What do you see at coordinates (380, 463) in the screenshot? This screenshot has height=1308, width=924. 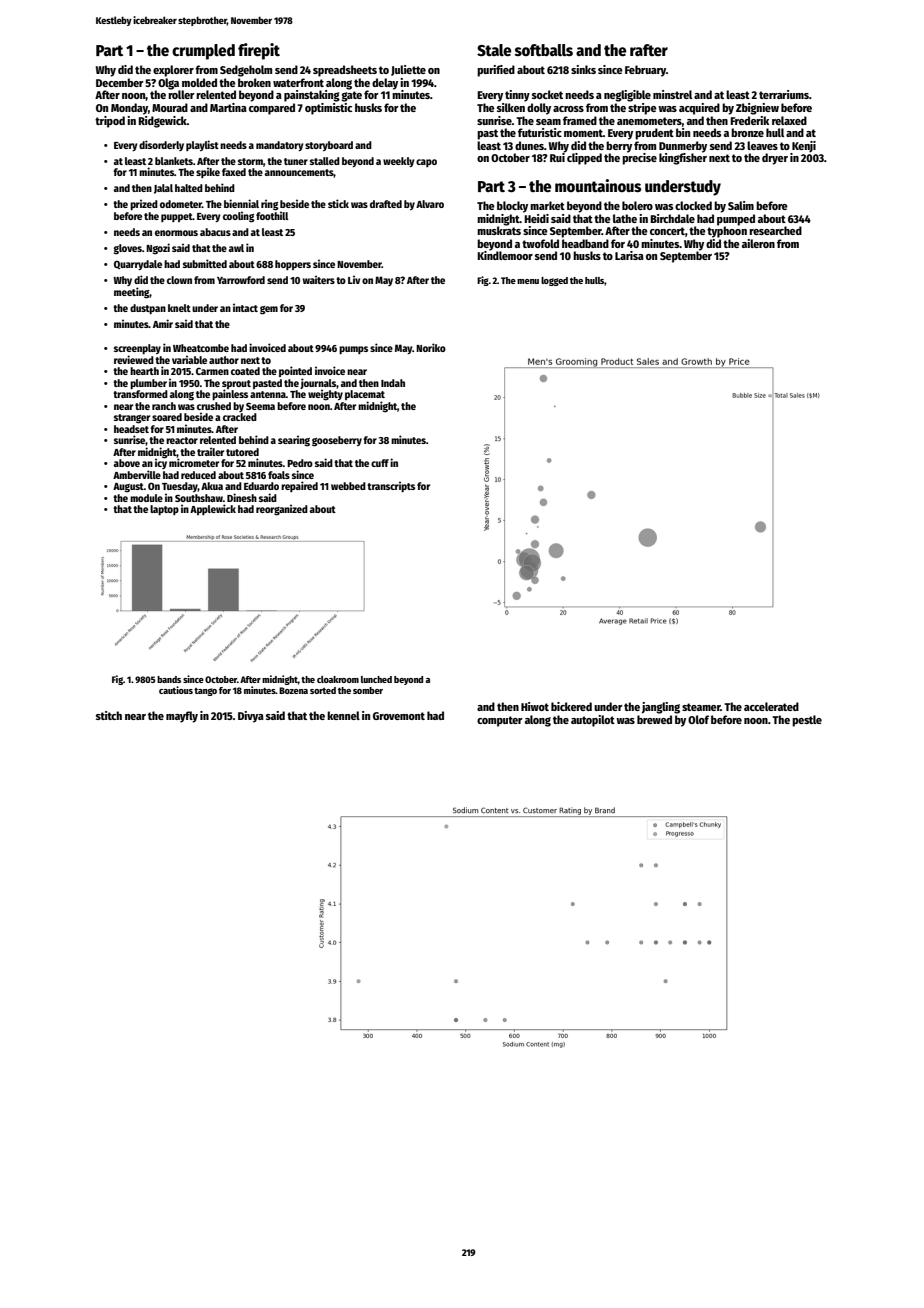 I see `cuff` at bounding box center [380, 463].
